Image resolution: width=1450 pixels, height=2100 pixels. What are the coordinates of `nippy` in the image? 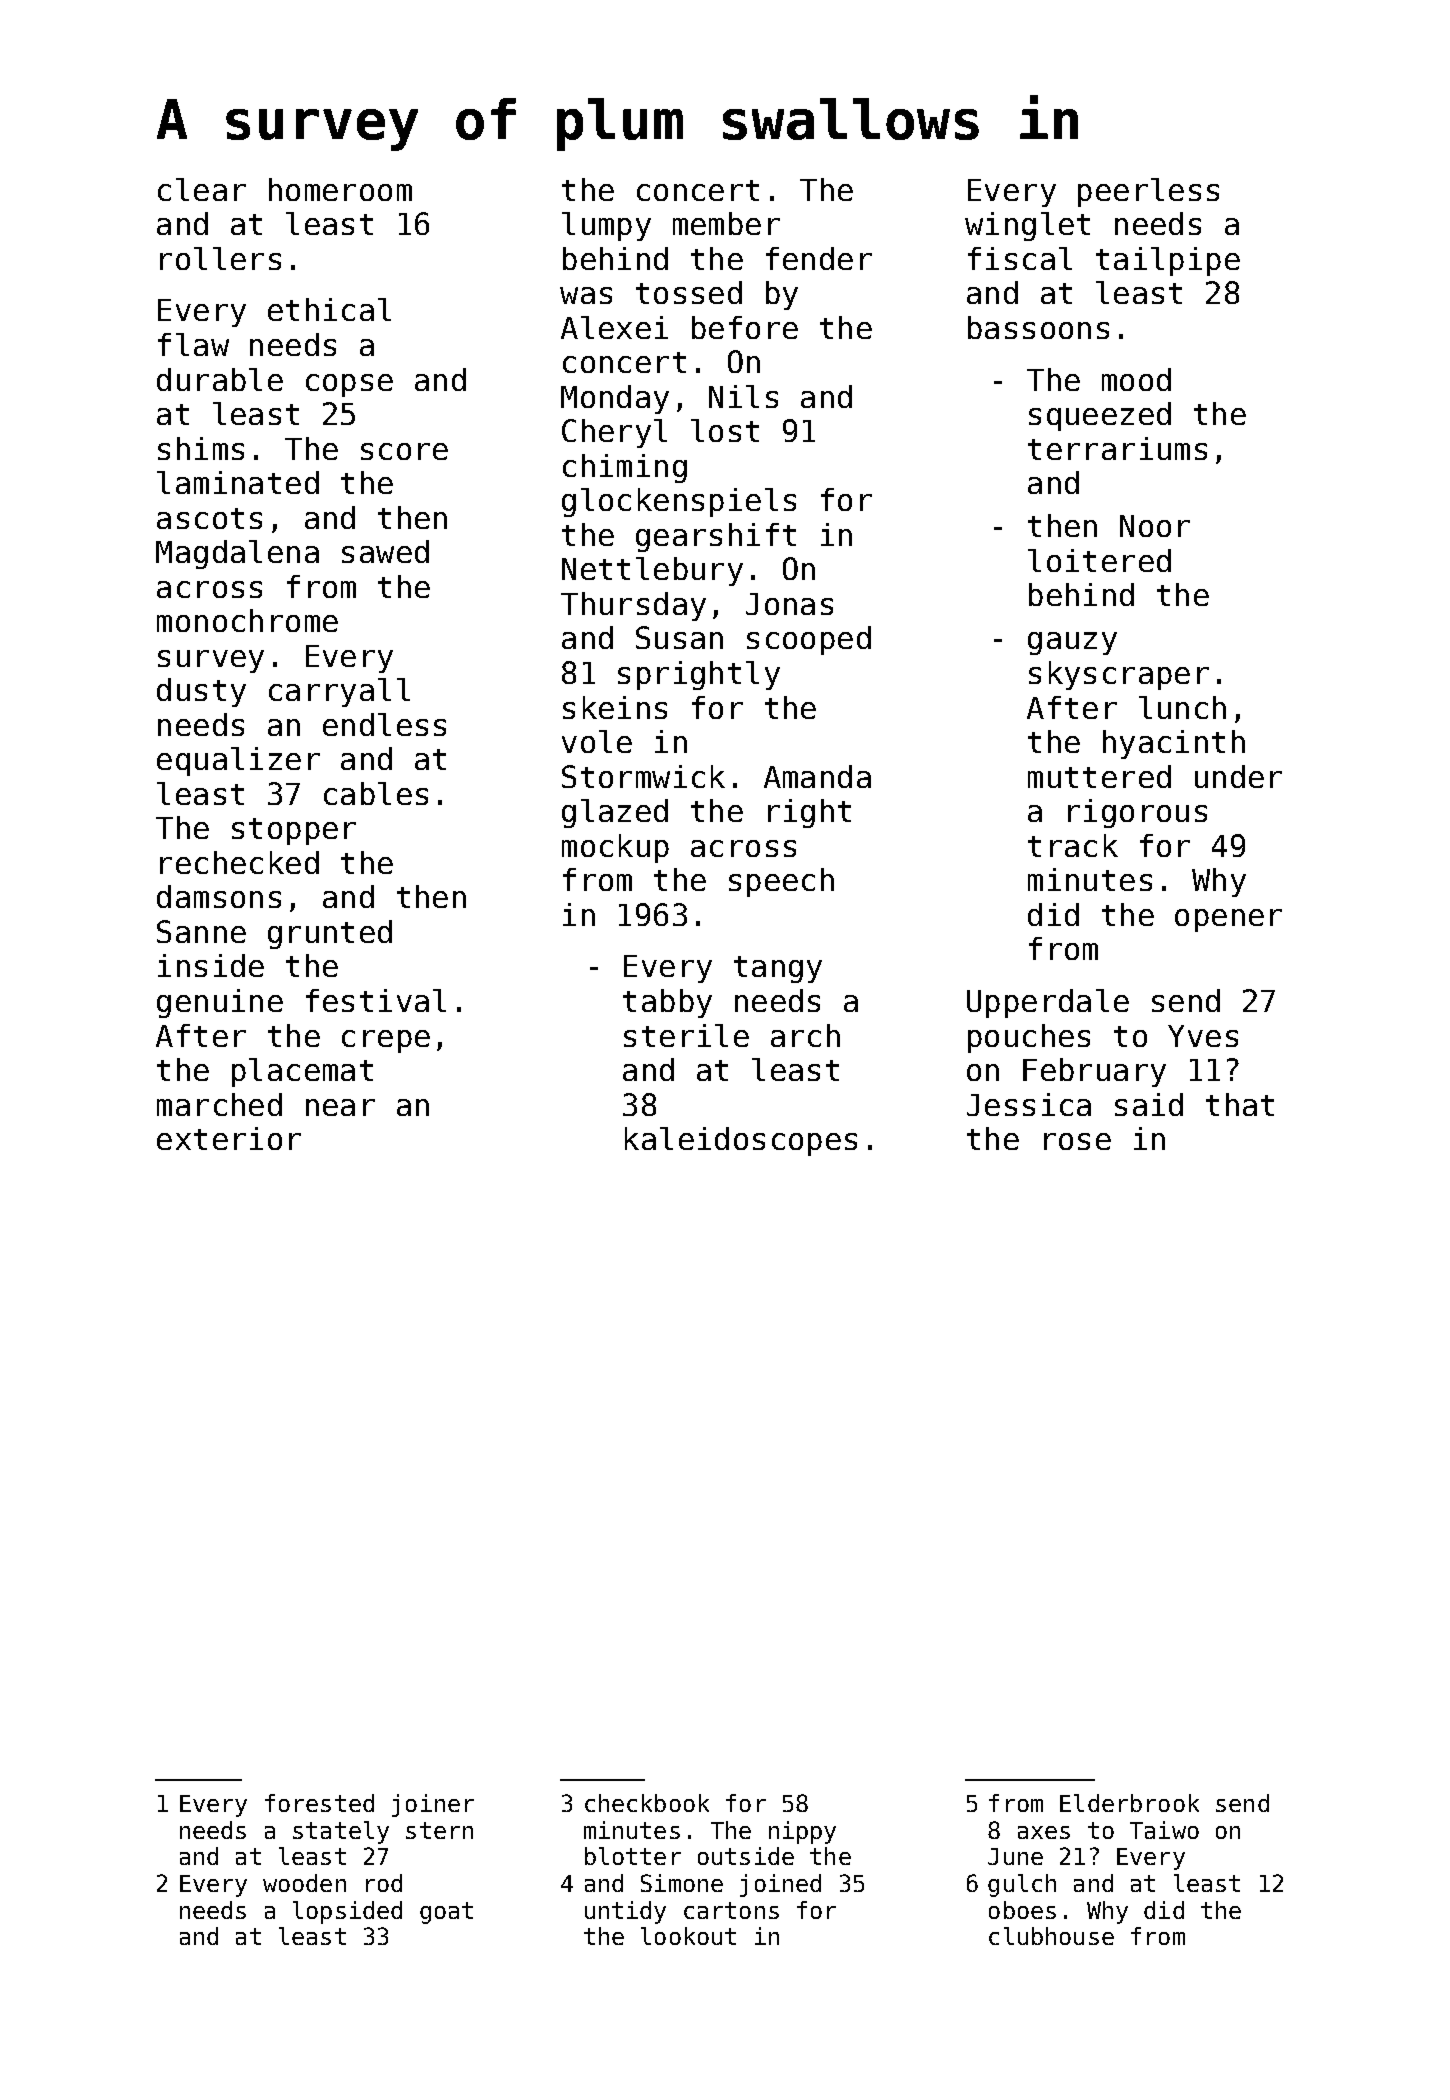 It's located at (802, 1832).
